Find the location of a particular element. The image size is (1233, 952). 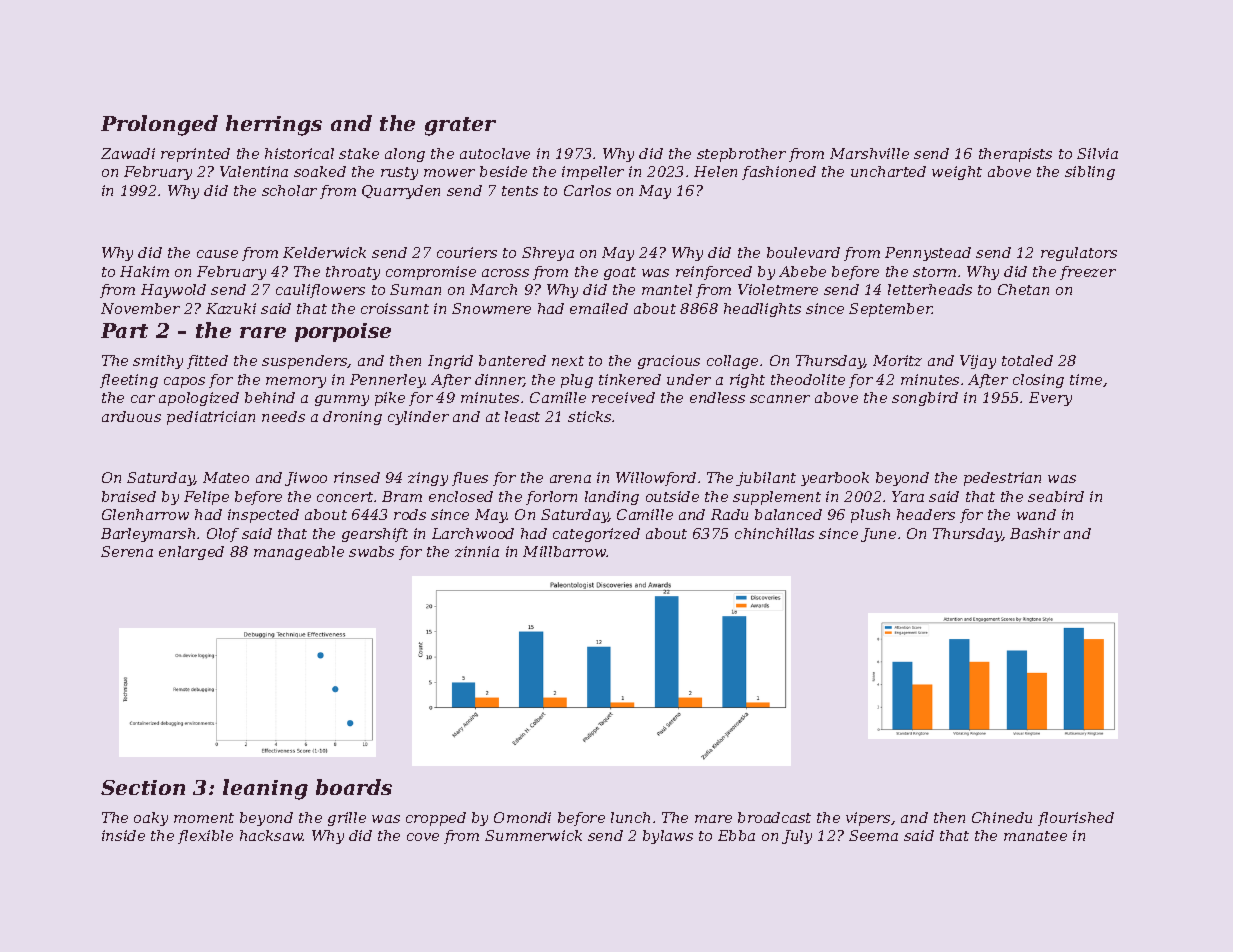

grille is located at coordinates (347, 819).
